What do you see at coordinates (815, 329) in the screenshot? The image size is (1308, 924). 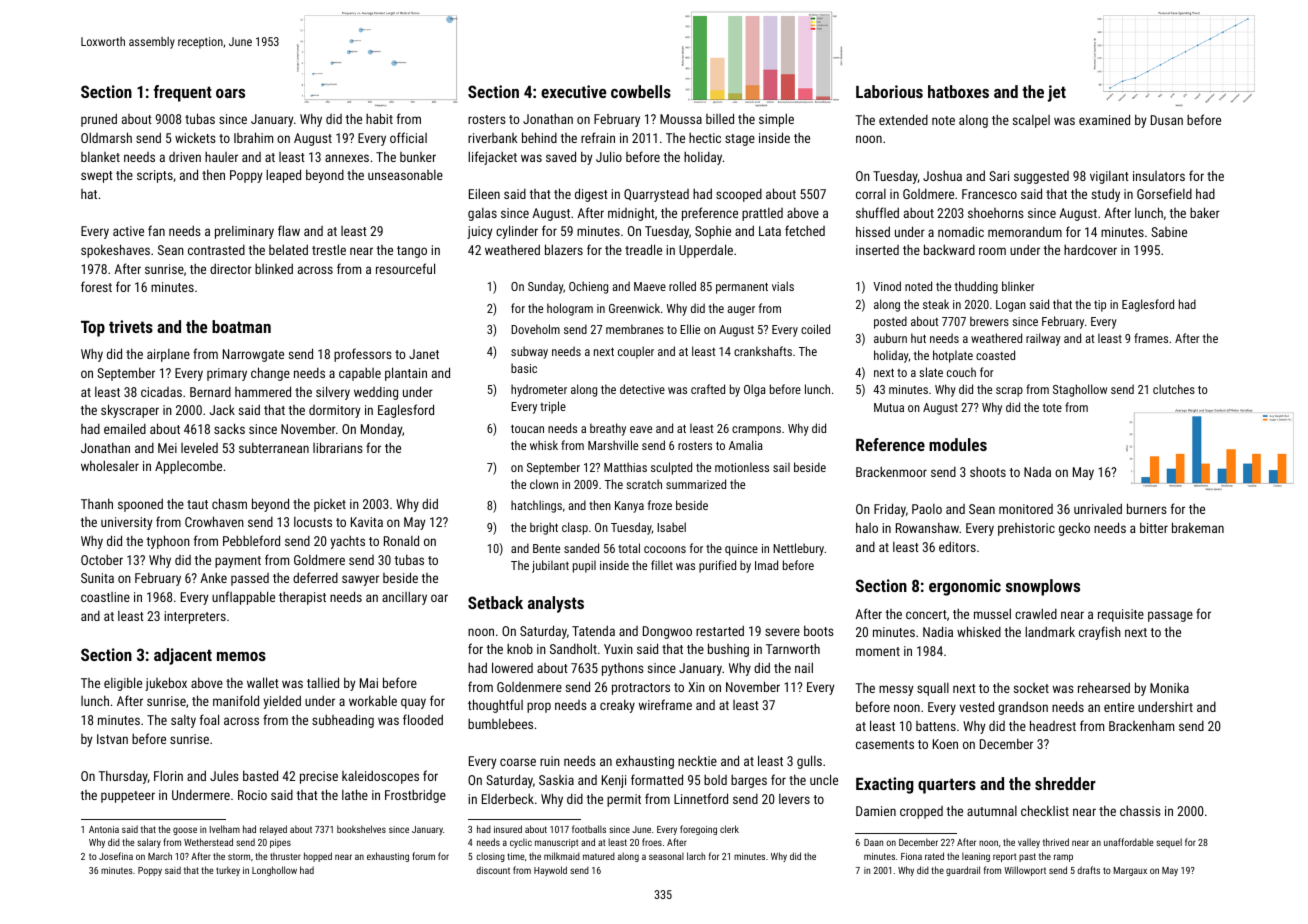 I see `coiled` at bounding box center [815, 329].
